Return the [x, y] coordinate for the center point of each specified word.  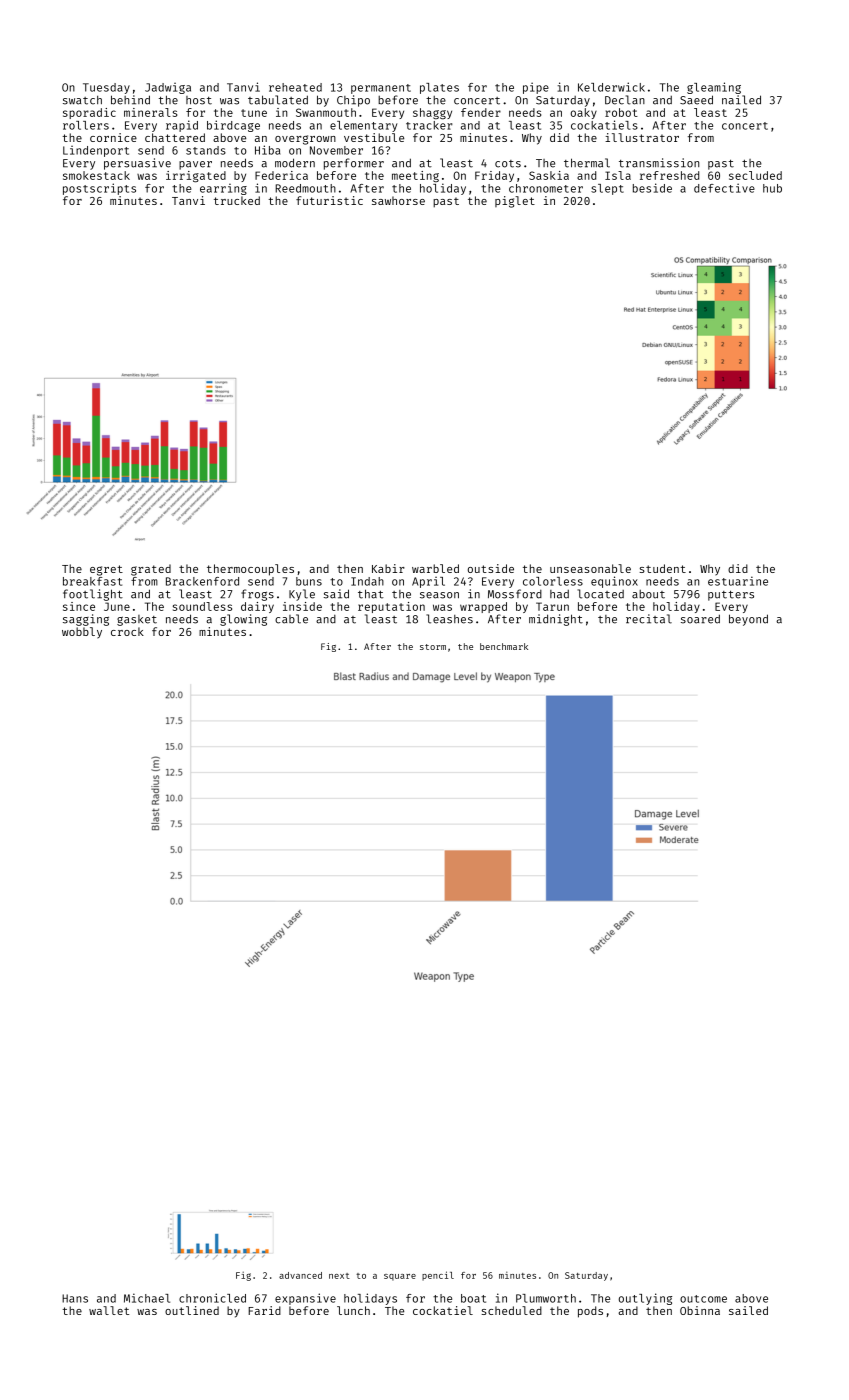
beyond [748, 620]
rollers [86, 125]
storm [433, 647]
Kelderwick [611, 87]
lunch [353, 1310]
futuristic [329, 200]
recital [649, 619]
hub [772, 188]
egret [106, 570]
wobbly [82, 633]
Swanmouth [326, 112]
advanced [300, 1275]
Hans [75, 1298]
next [339, 1276]
